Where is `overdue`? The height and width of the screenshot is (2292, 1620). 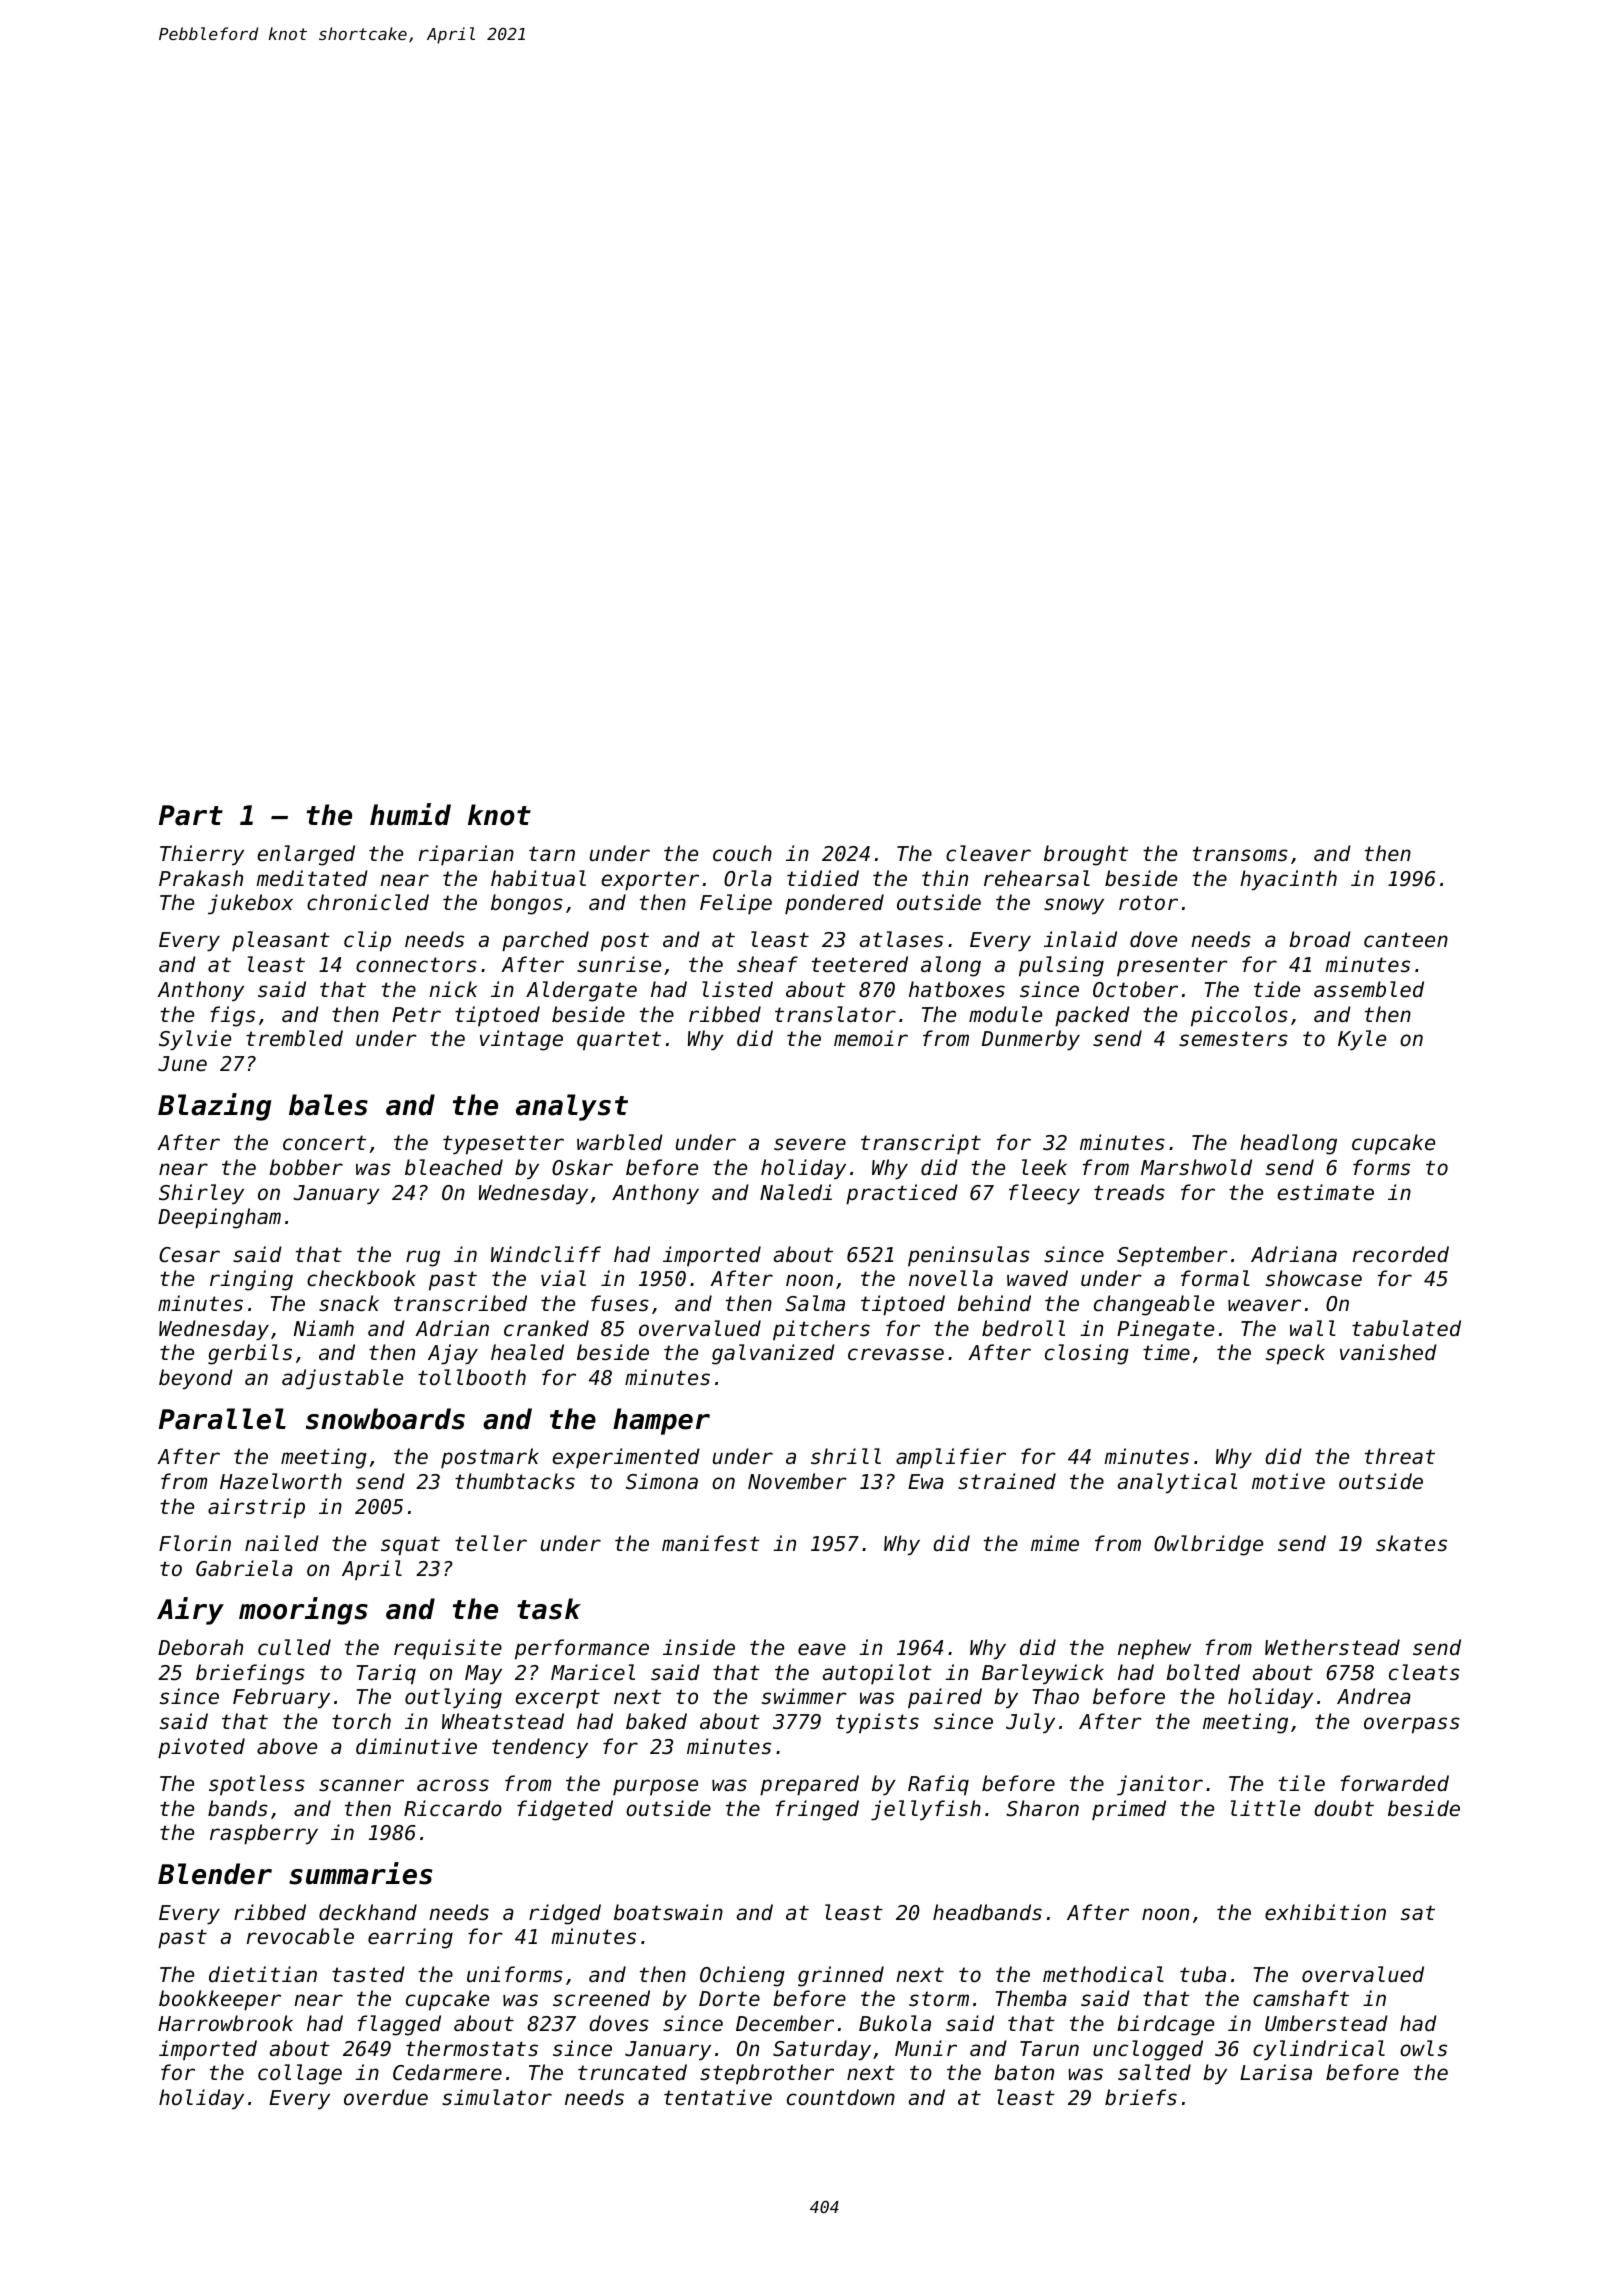 overdue is located at coordinates (386, 2097).
